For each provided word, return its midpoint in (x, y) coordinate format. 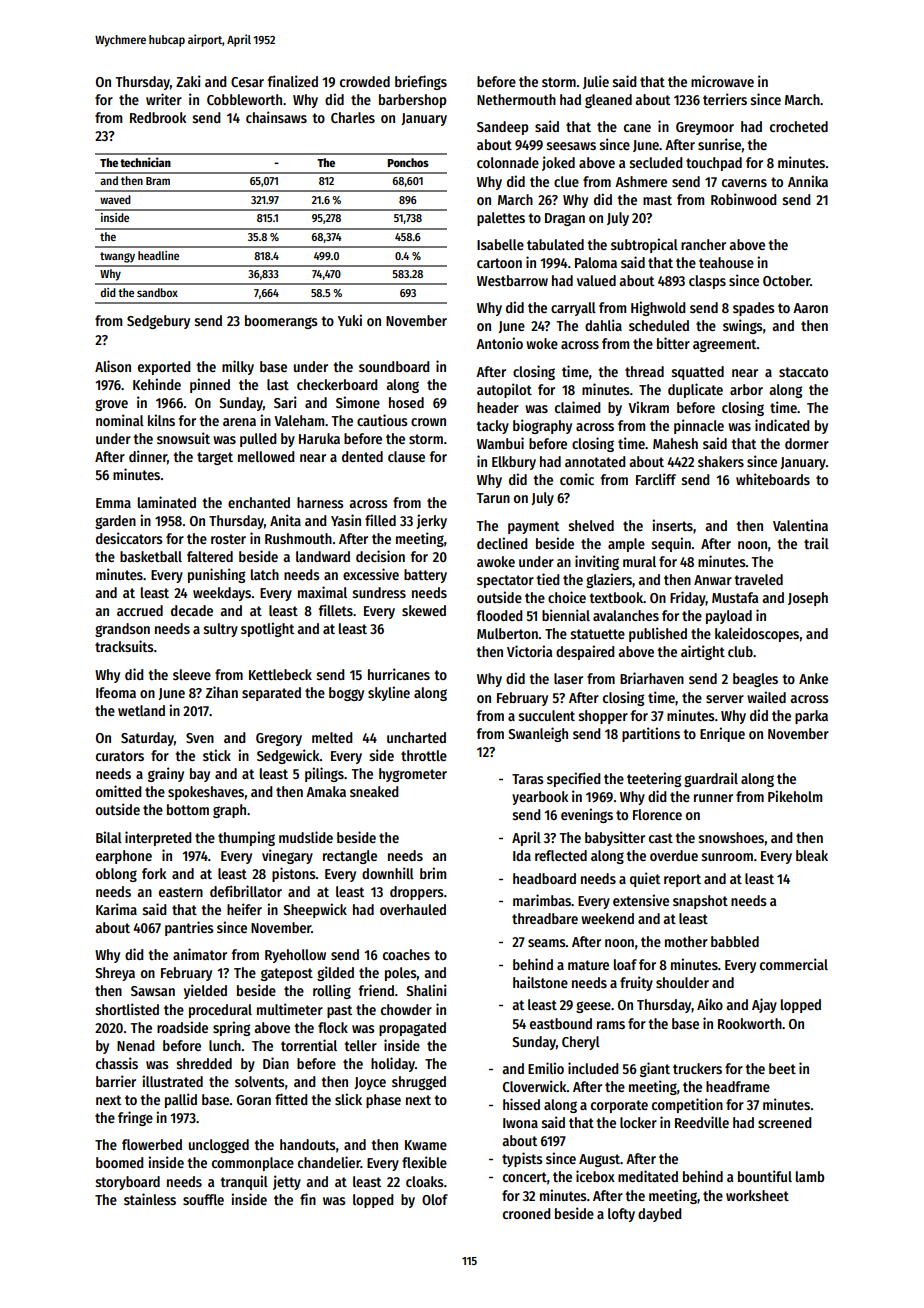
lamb (810, 1176)
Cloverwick (535, 1086)
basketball (151, 556)
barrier (116, 1081)
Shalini (427, 990)
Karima (116, 909)
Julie (596, 82)
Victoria (529, 651)
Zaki (188, 81)
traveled (759, 579)
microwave (722, 81)
